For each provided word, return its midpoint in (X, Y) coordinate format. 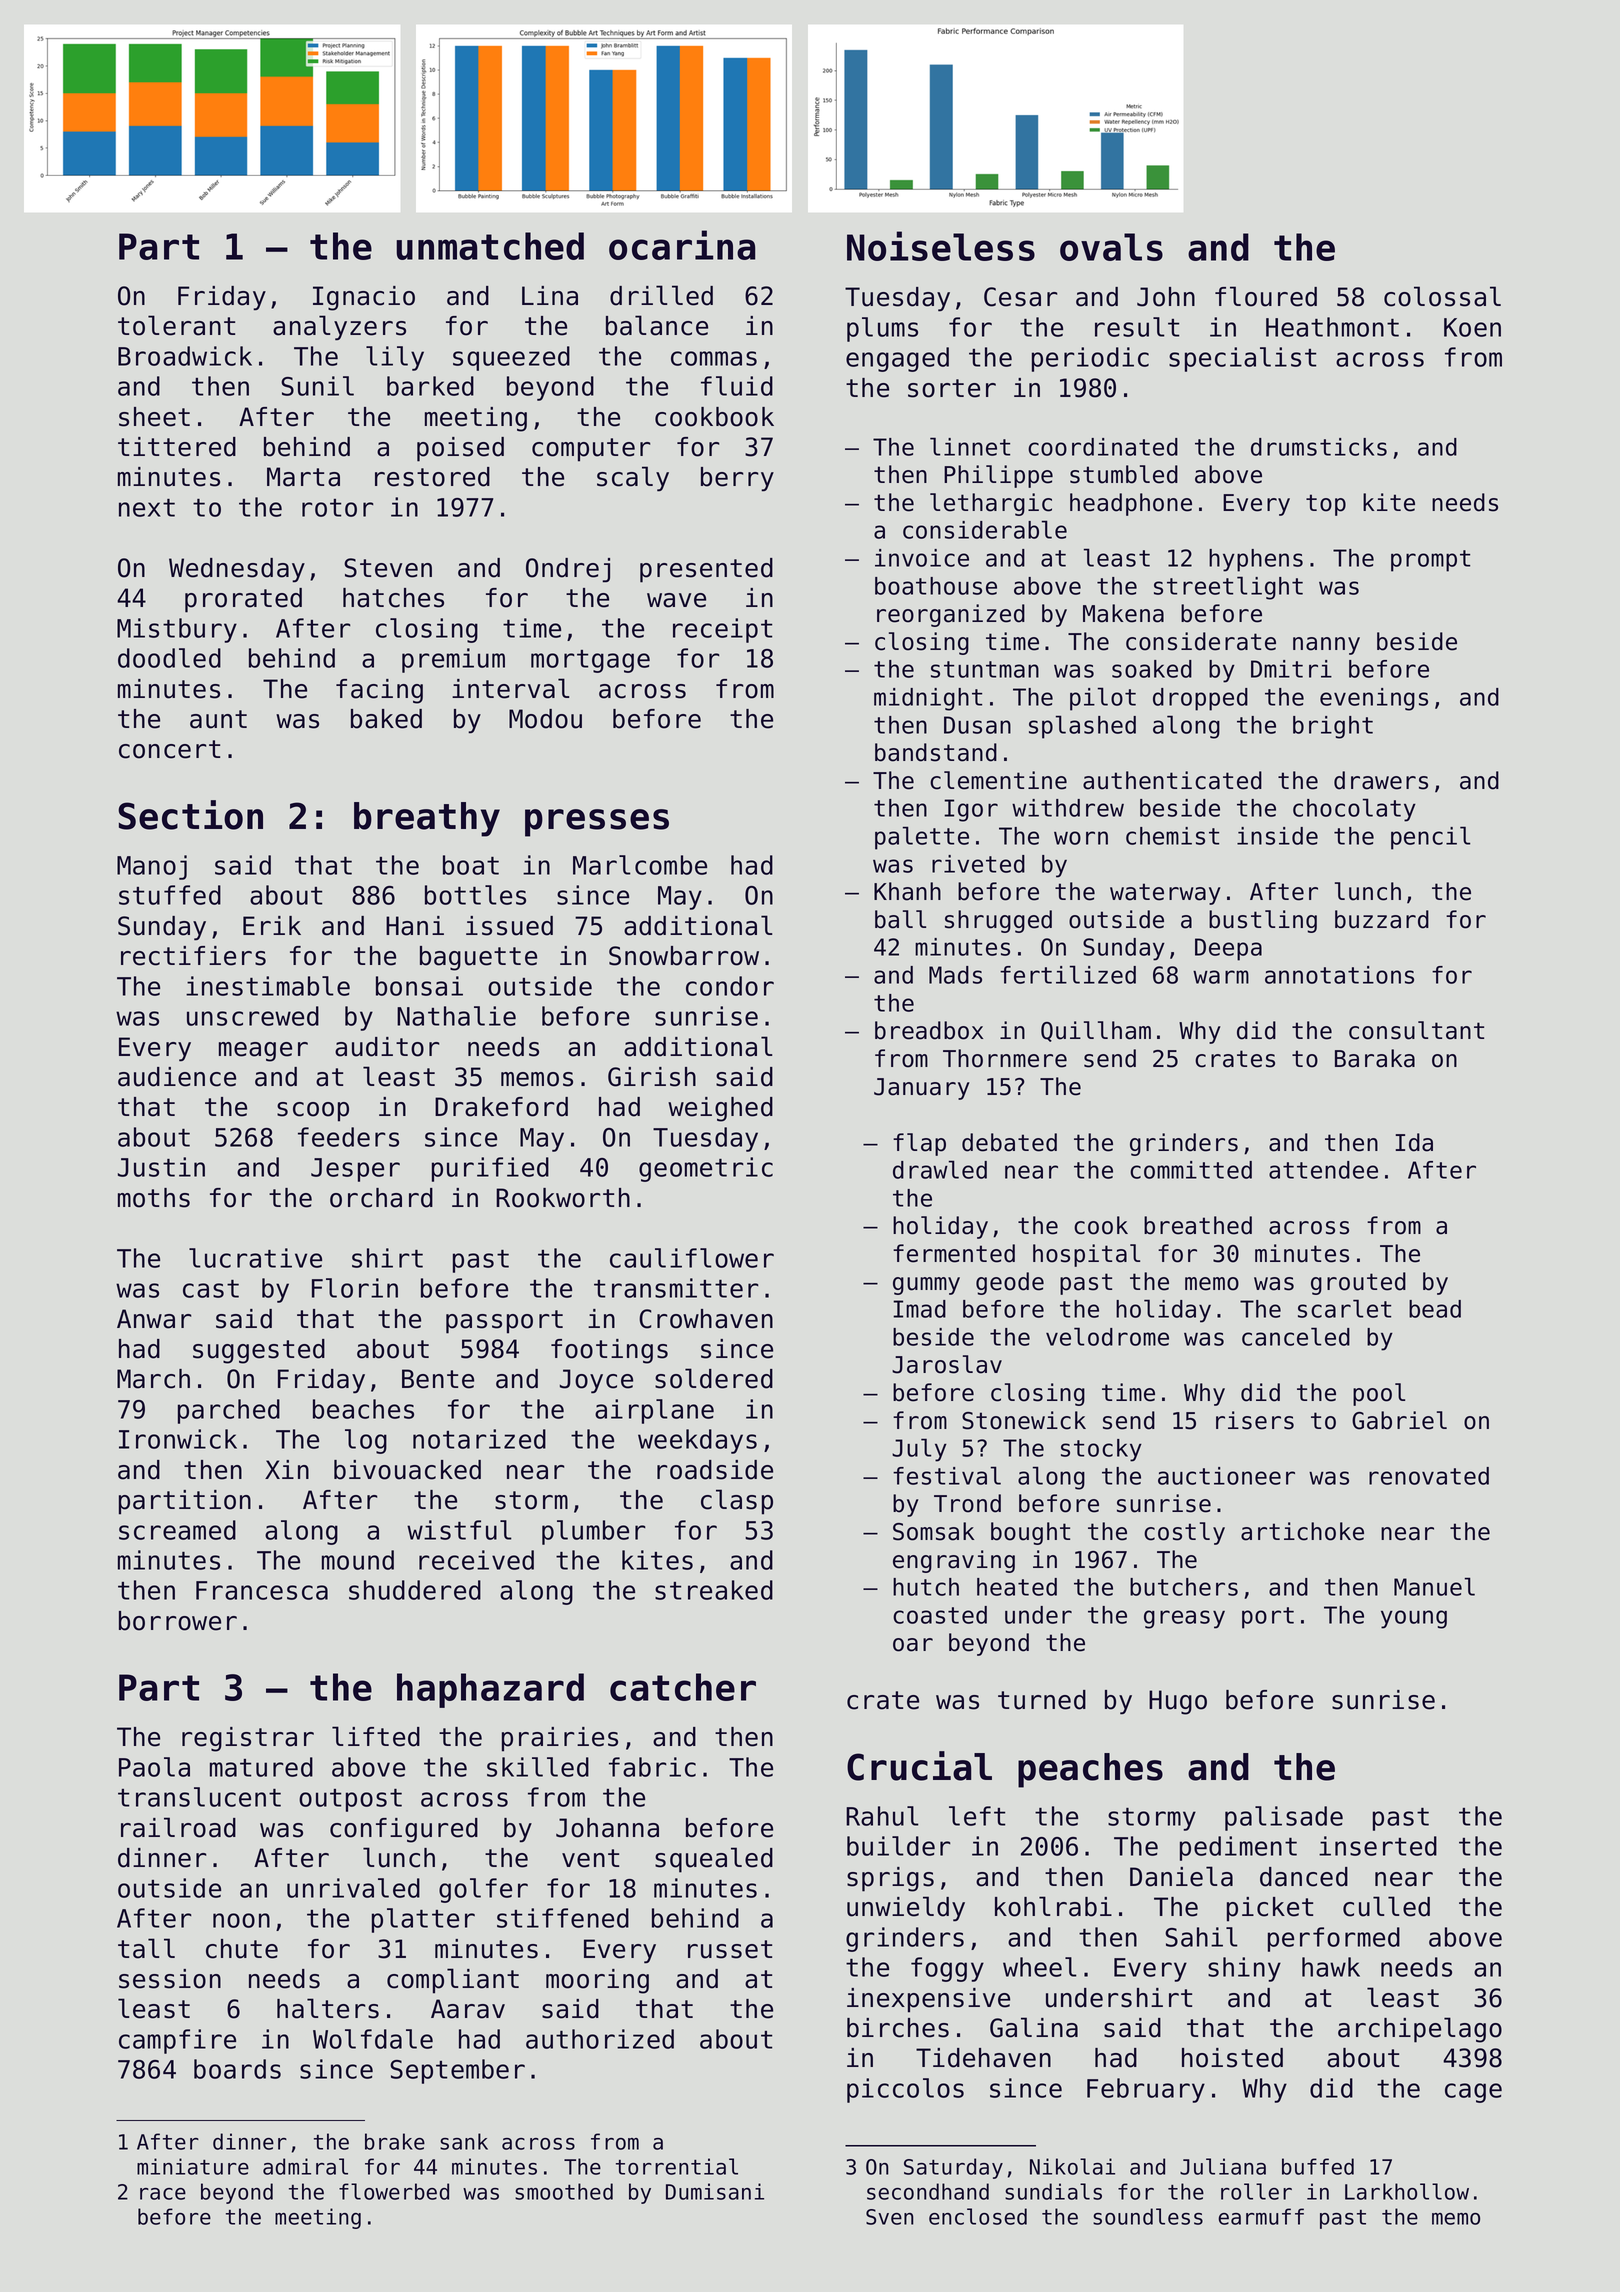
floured (1266, 296)
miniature (193, 2166)
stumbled (1124, 474)
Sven (890, 2217)
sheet (154, 417)
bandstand (936, 752)
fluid (737, 386)
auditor (387, 1047)
